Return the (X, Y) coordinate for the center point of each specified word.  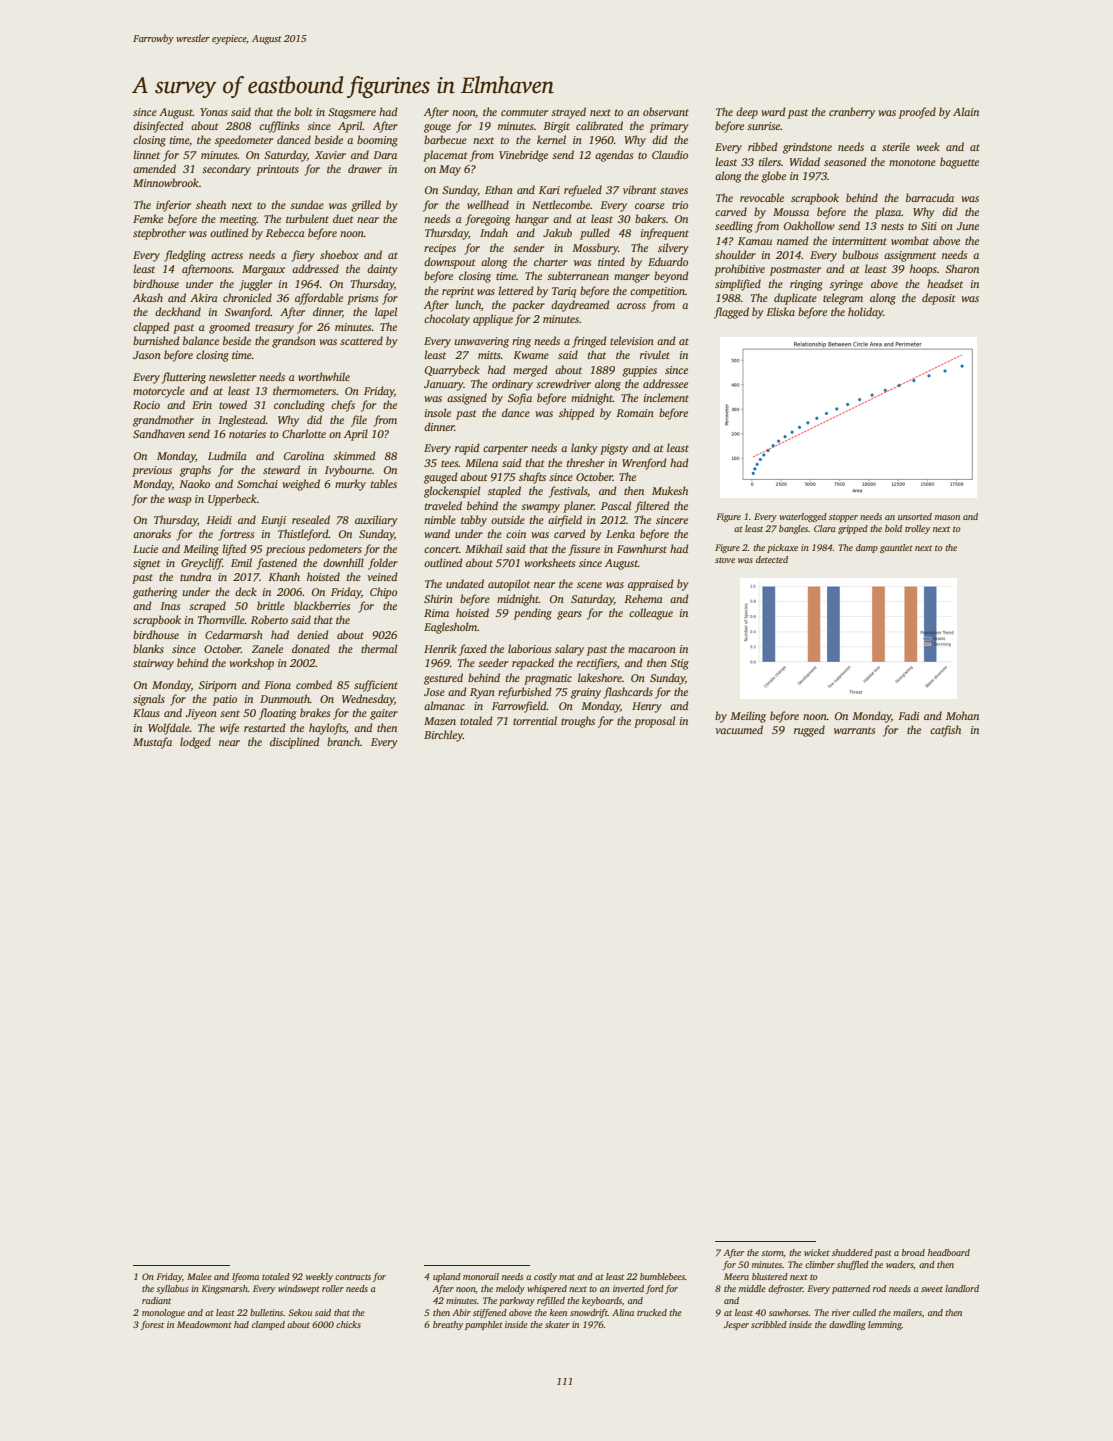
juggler (255, 285)
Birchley (443, 736)
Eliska (780, 311)
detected (772, 559)
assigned (467, 399)
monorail (481, 1276)
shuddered (852, 1252)
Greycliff (202, 564)
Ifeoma (245, 1277)
